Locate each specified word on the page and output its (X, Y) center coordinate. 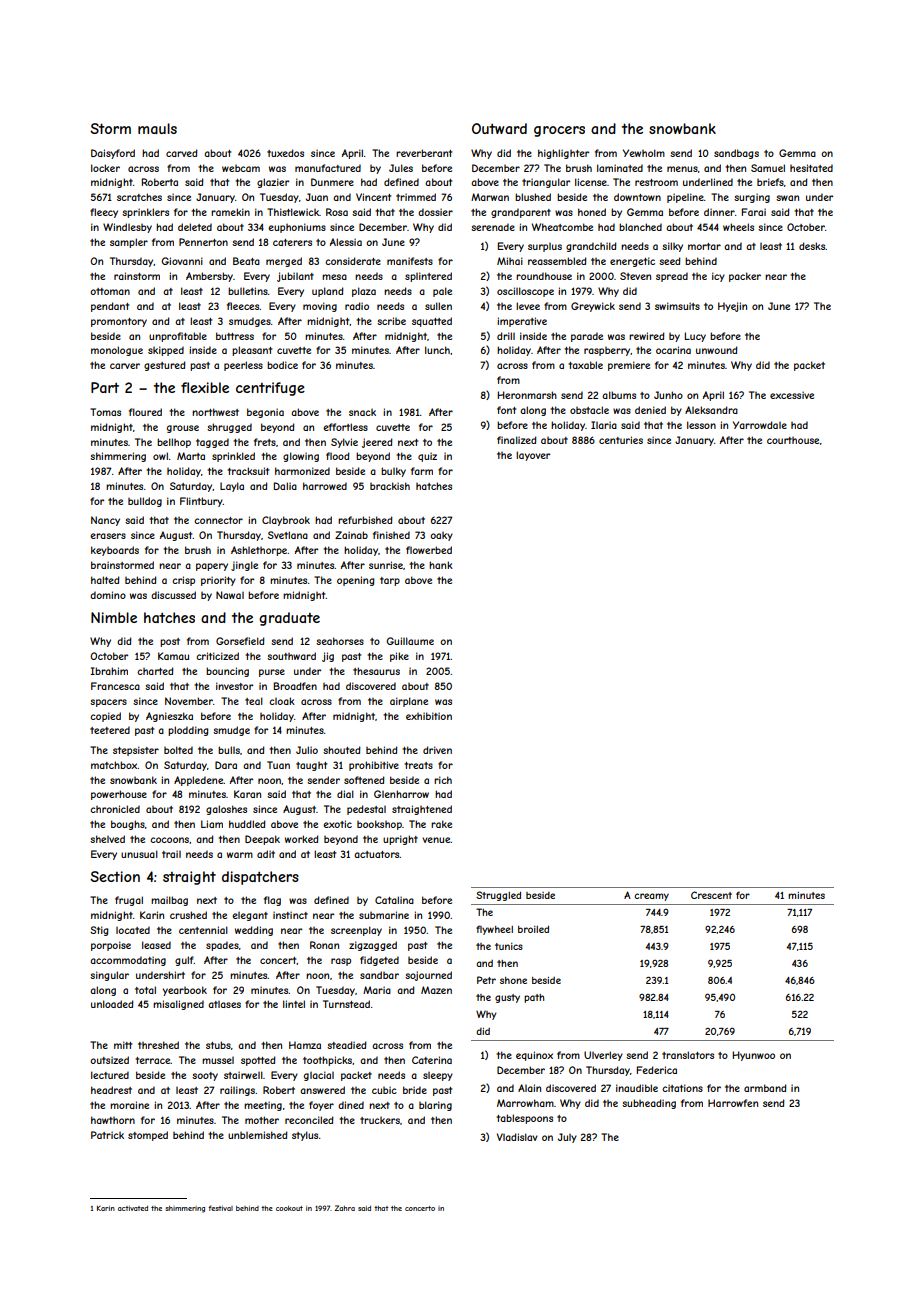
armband (765, 1088)
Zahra (345, 1208)
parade (587, 337)
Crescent (711, 895)
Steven (635, 276)
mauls (157, 128)
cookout (289, 1208)
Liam (212, 824)
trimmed (416, 197)
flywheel (494, 930)
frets (265, 442)
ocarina (673, 350)
